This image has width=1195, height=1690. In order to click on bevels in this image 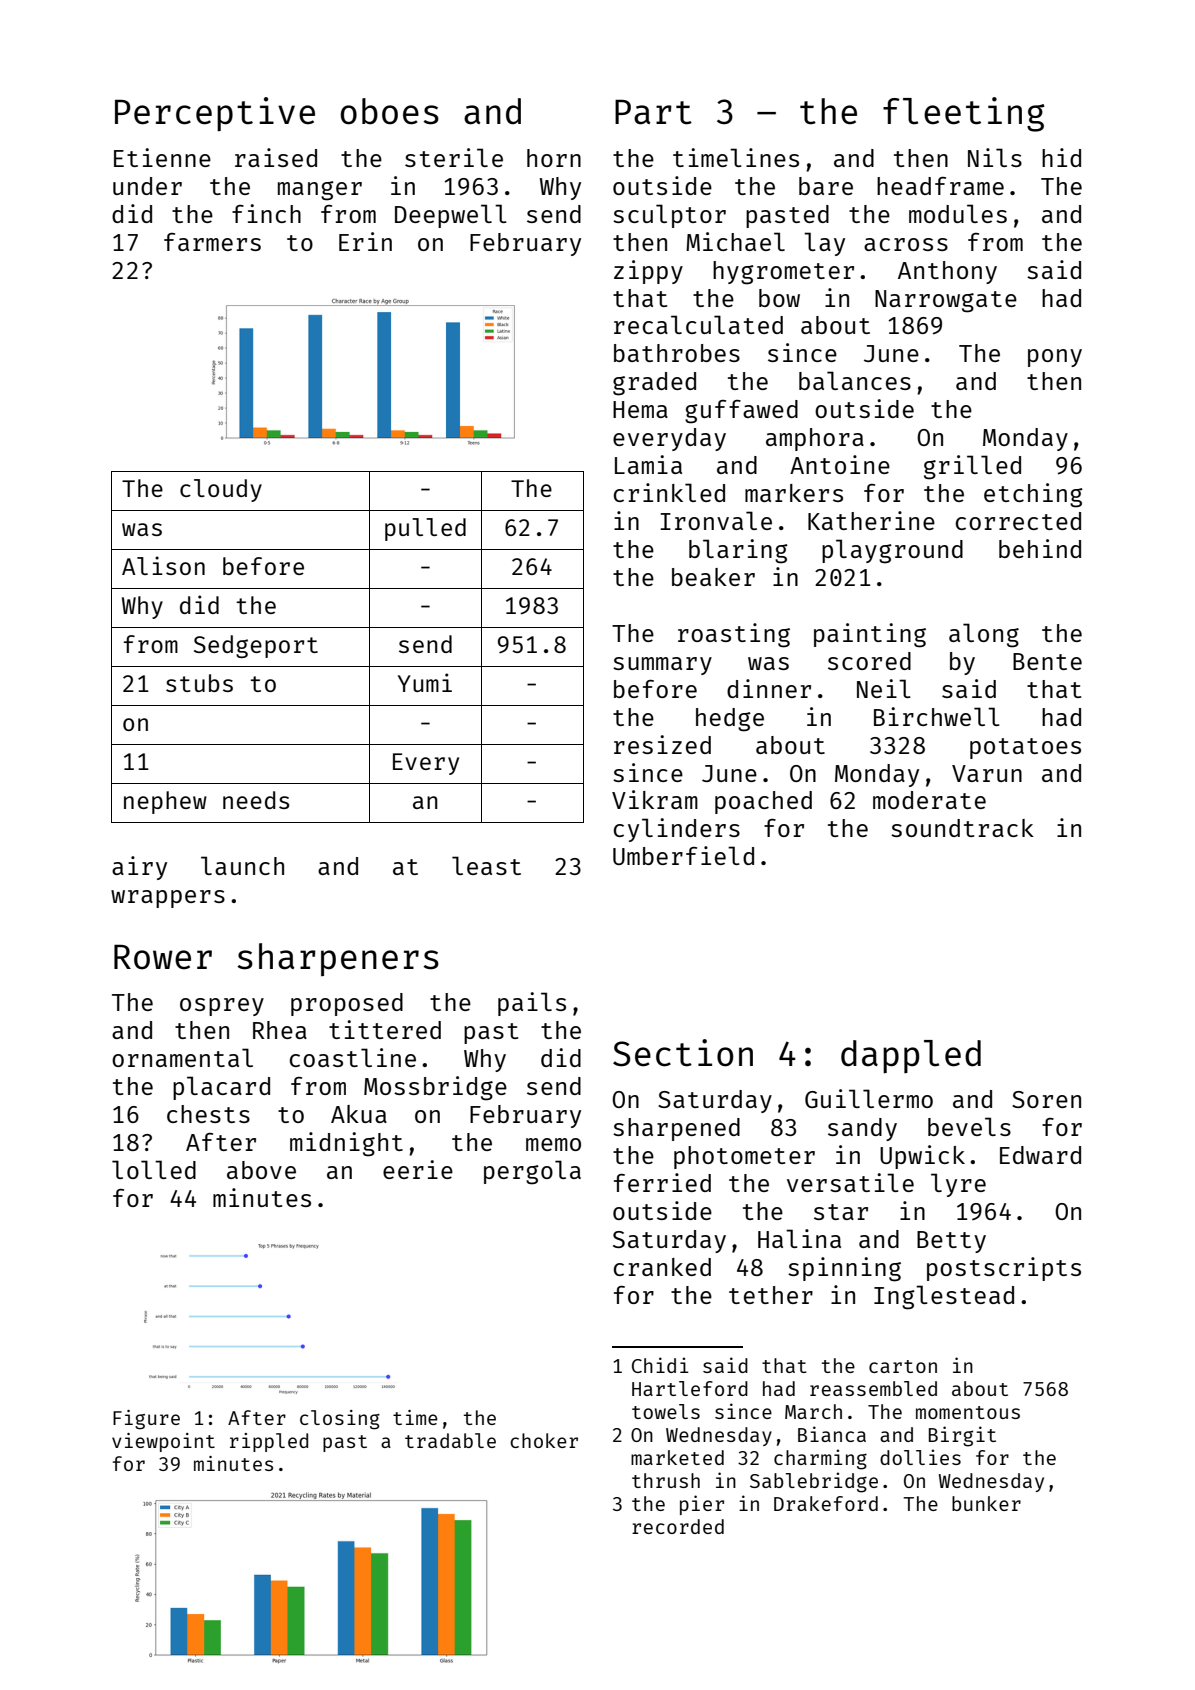, I will do `click(969, 1126)`.
